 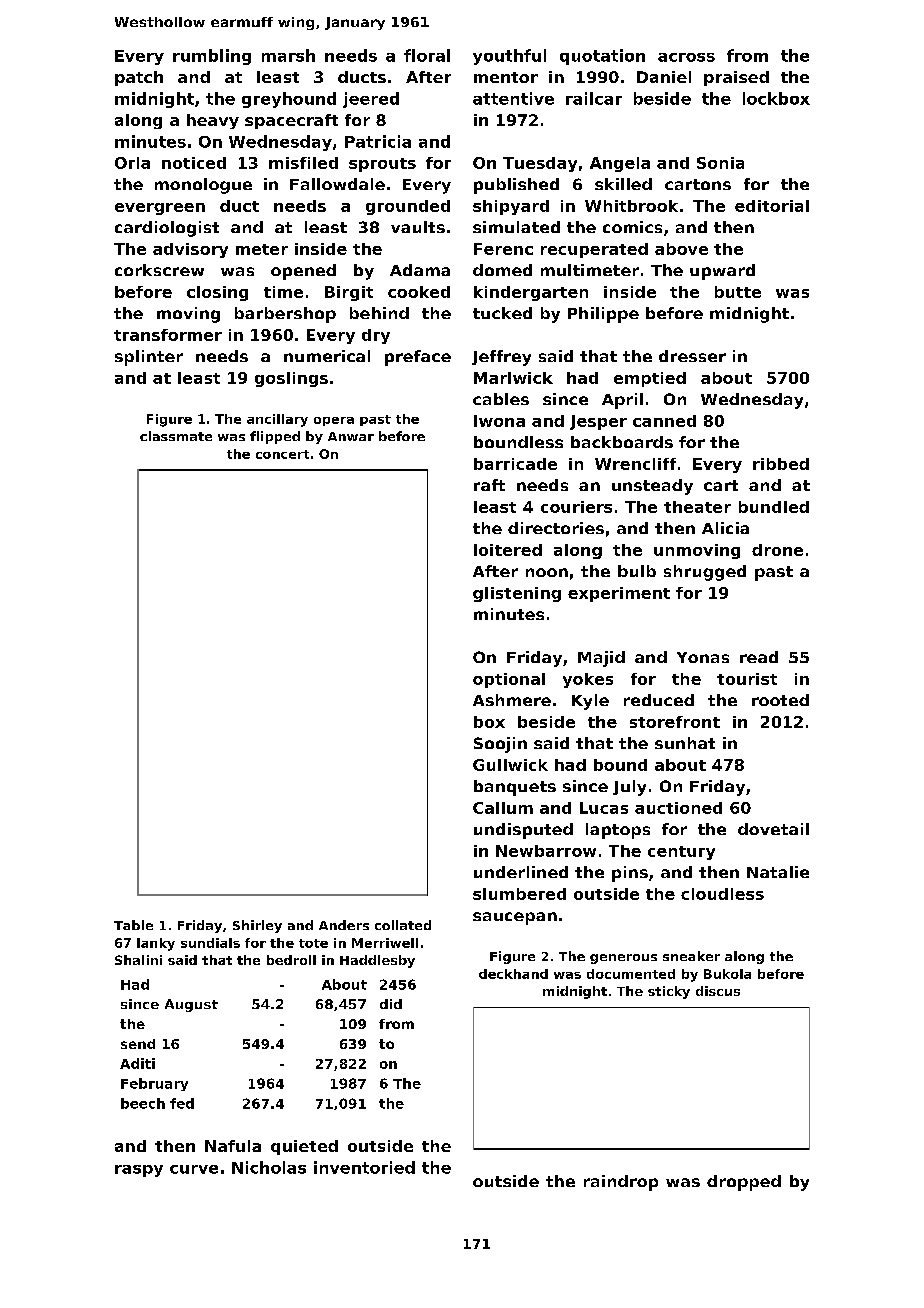 I want to click on raspy, so click(x=139, y=1171).
